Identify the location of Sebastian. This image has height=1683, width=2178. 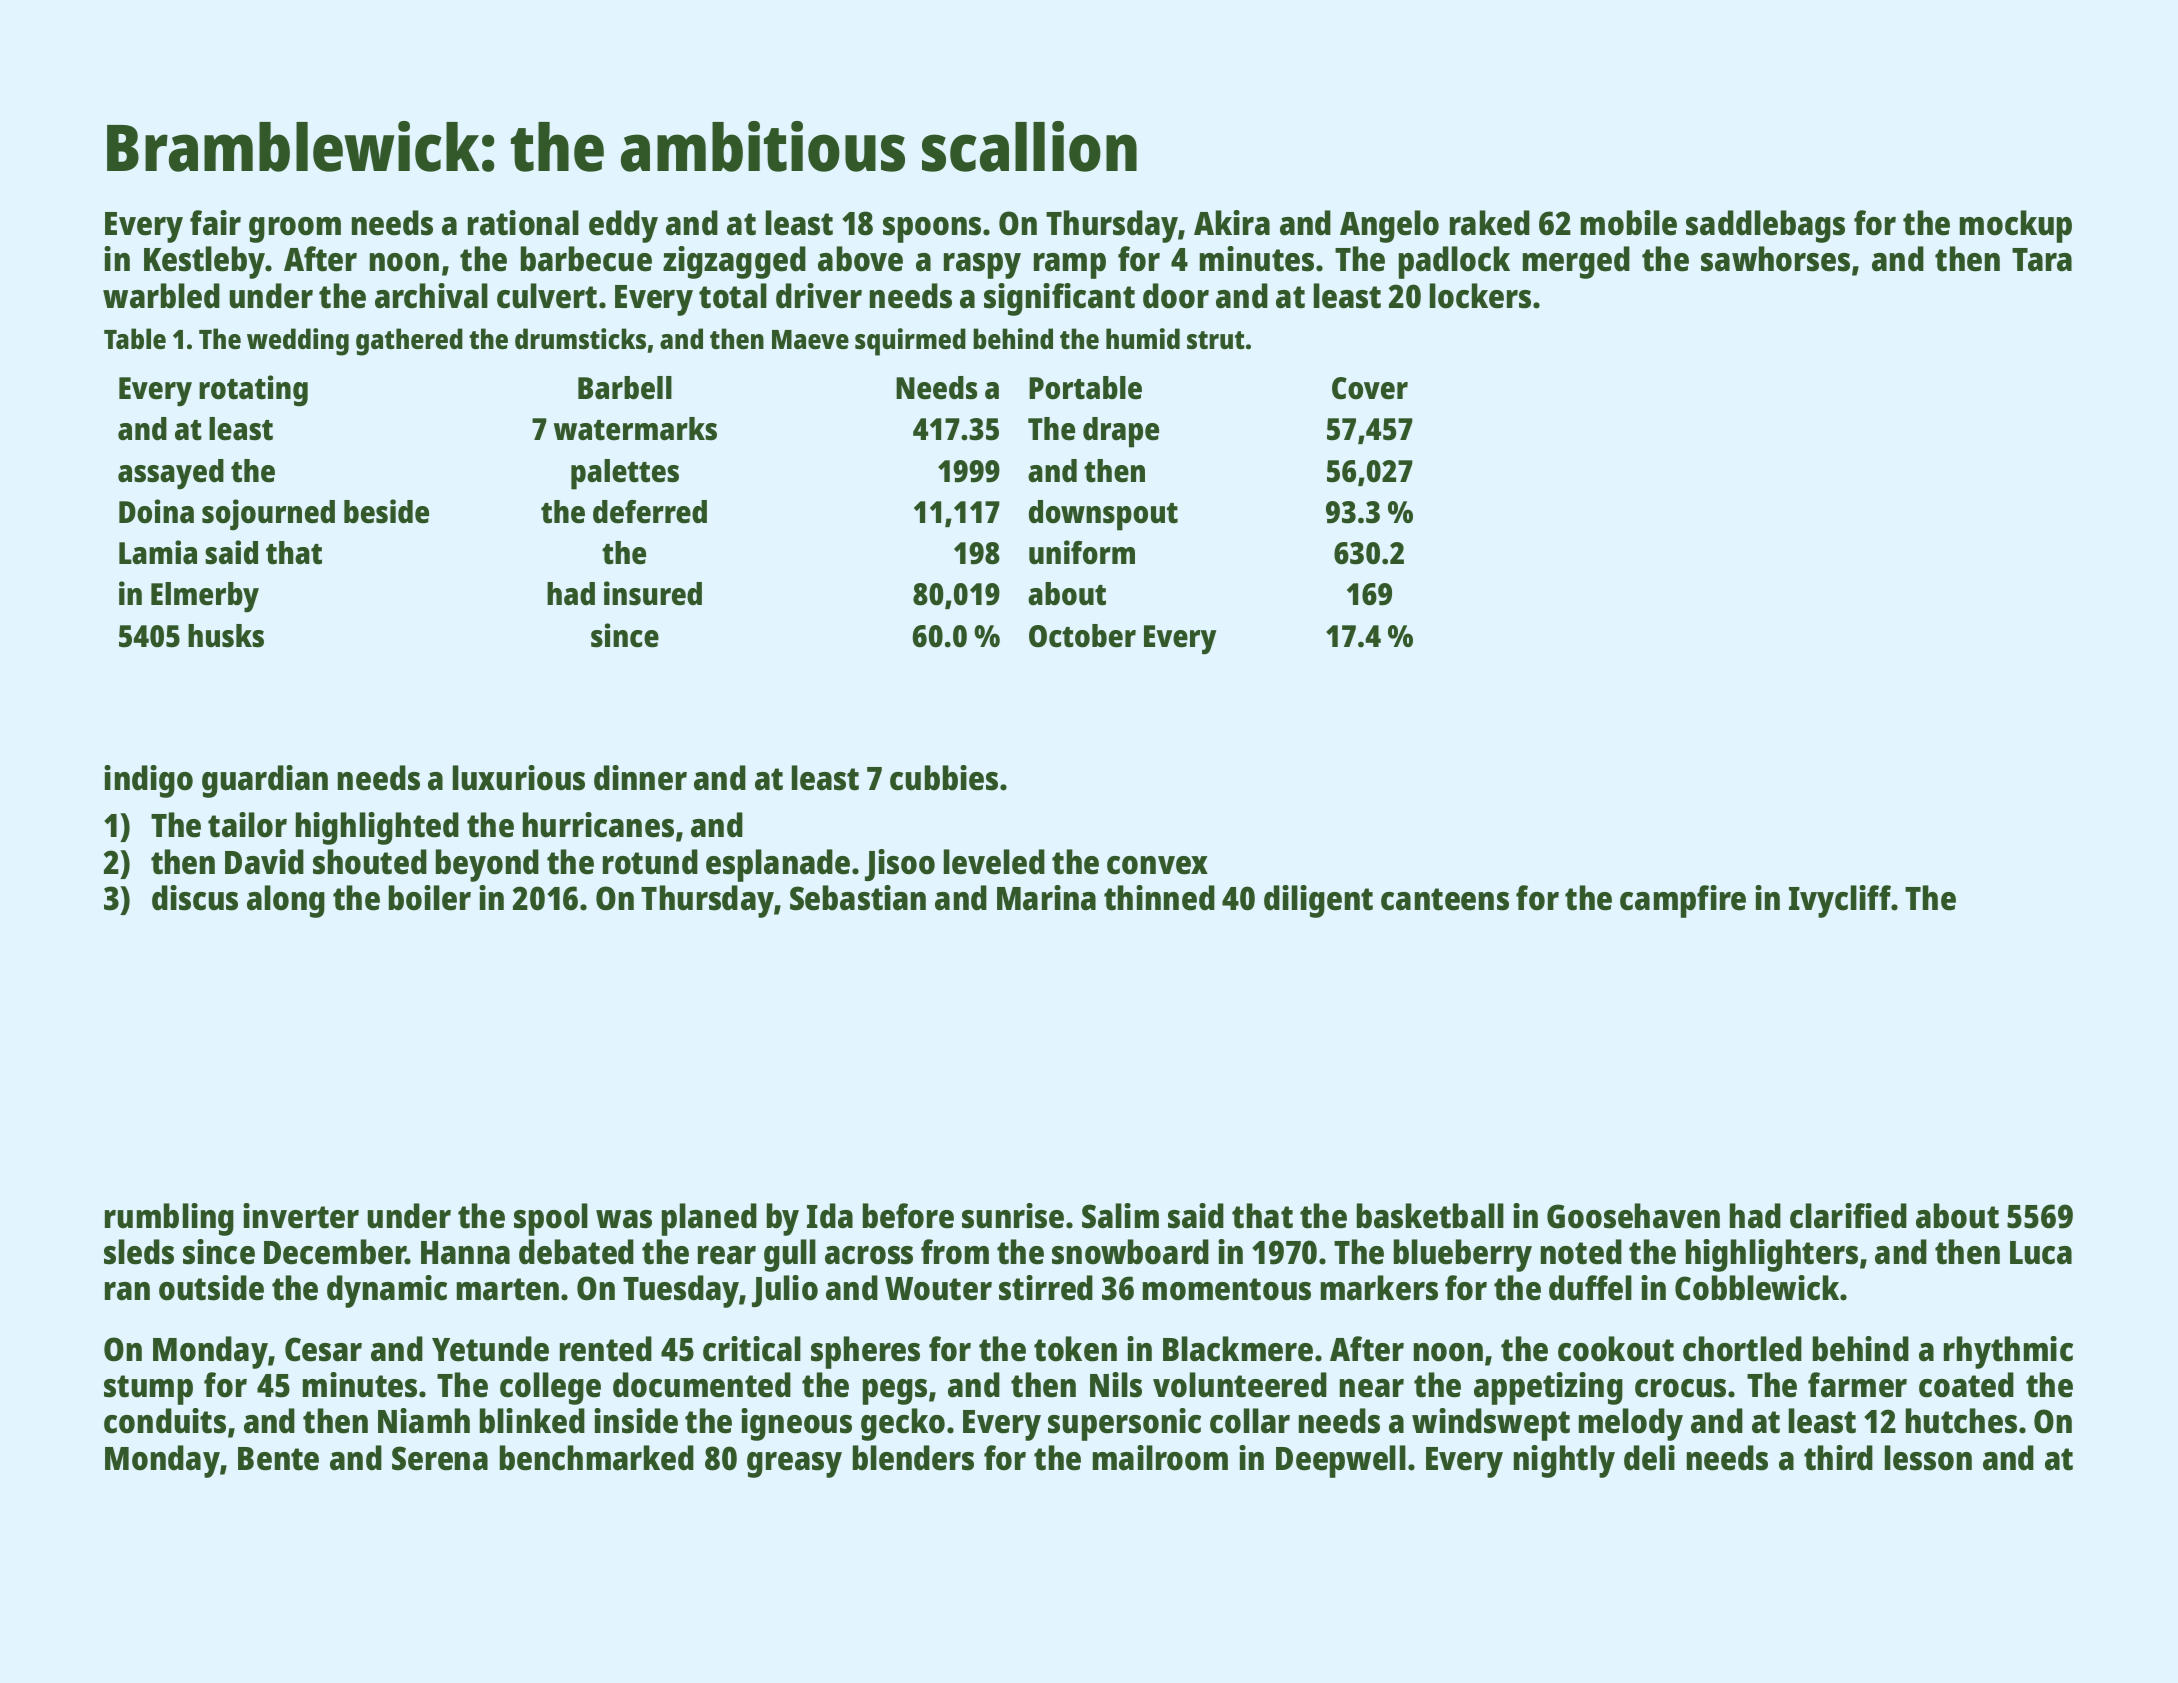
(858, 898).
